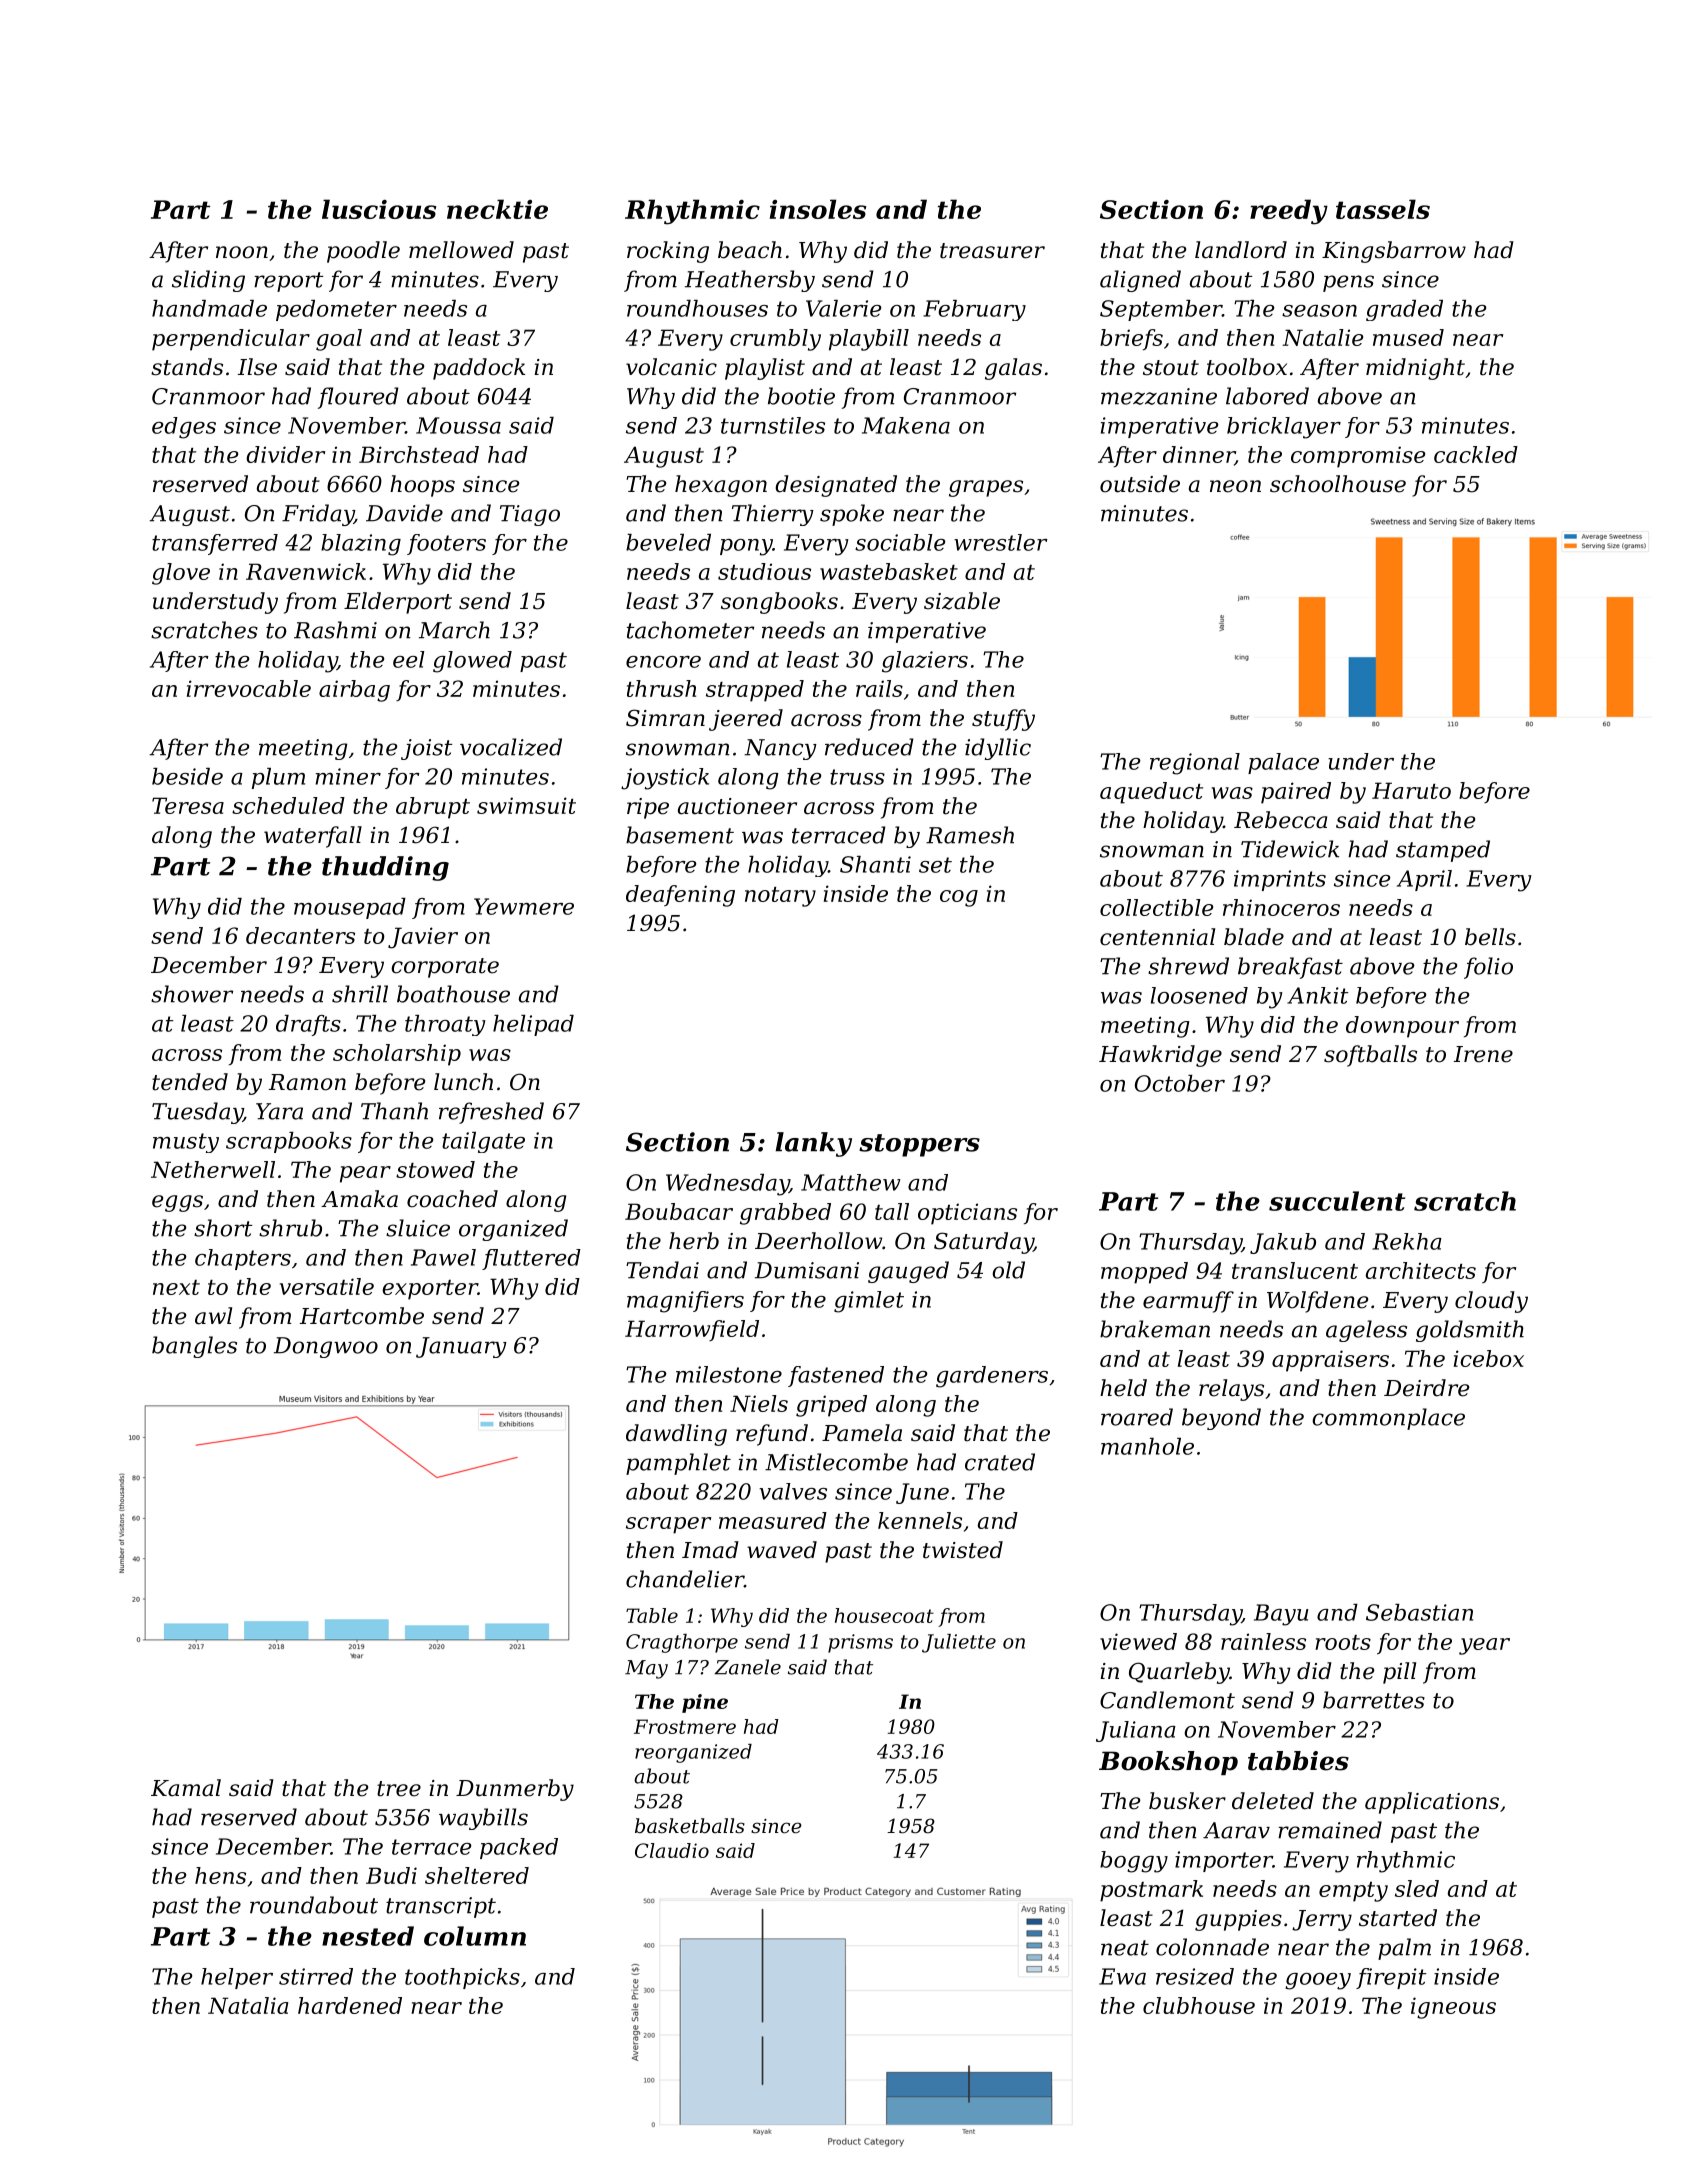 This document has height=2178, width=1683. I want to click on Ewa, so click(1122, 1976).
